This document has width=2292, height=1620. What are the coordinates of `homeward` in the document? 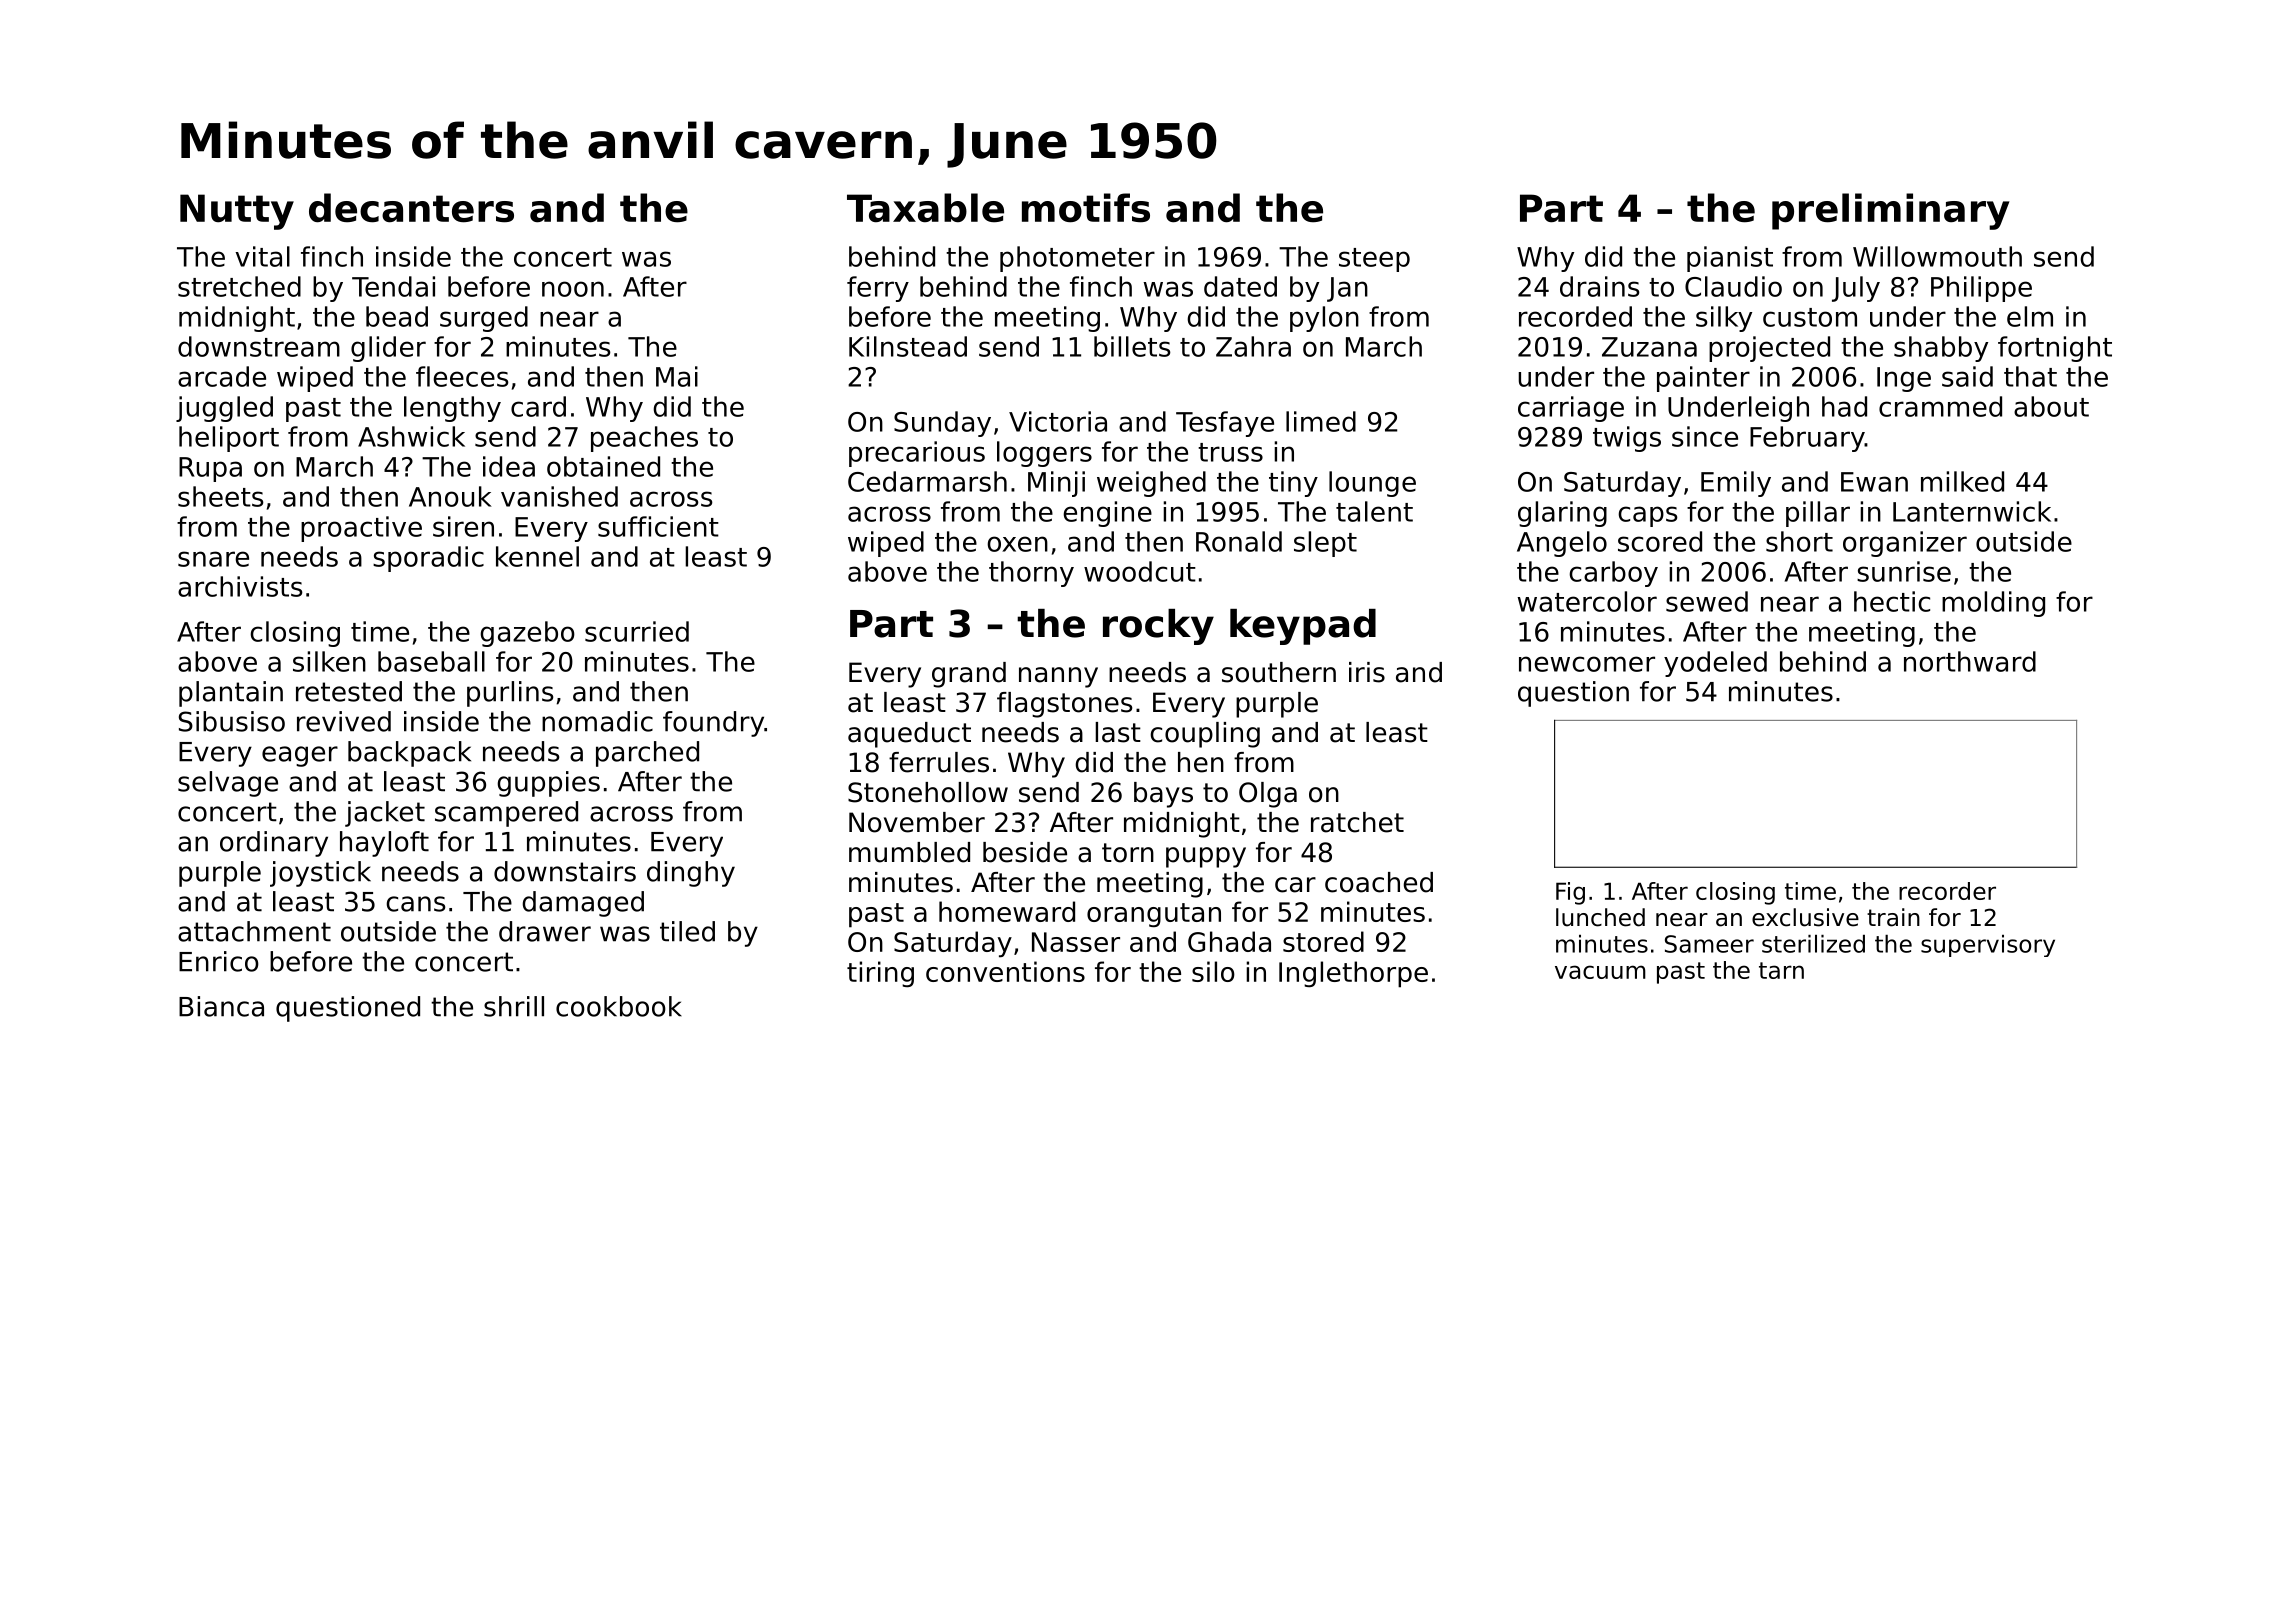 It's located at (1007, 911).
